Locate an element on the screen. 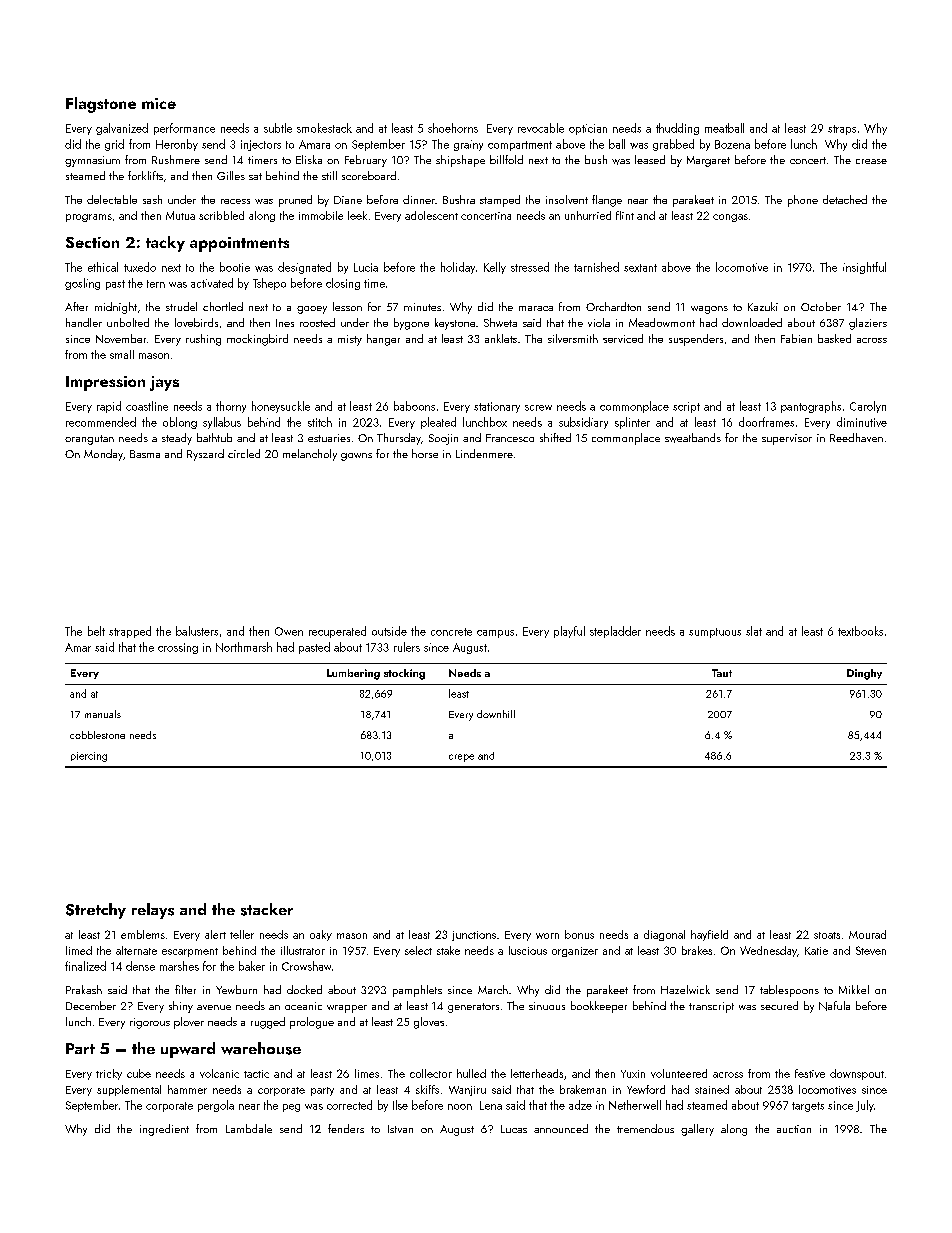 This screenshot has width=952, height=1233. finalized is located at coordinates (85, 966).
